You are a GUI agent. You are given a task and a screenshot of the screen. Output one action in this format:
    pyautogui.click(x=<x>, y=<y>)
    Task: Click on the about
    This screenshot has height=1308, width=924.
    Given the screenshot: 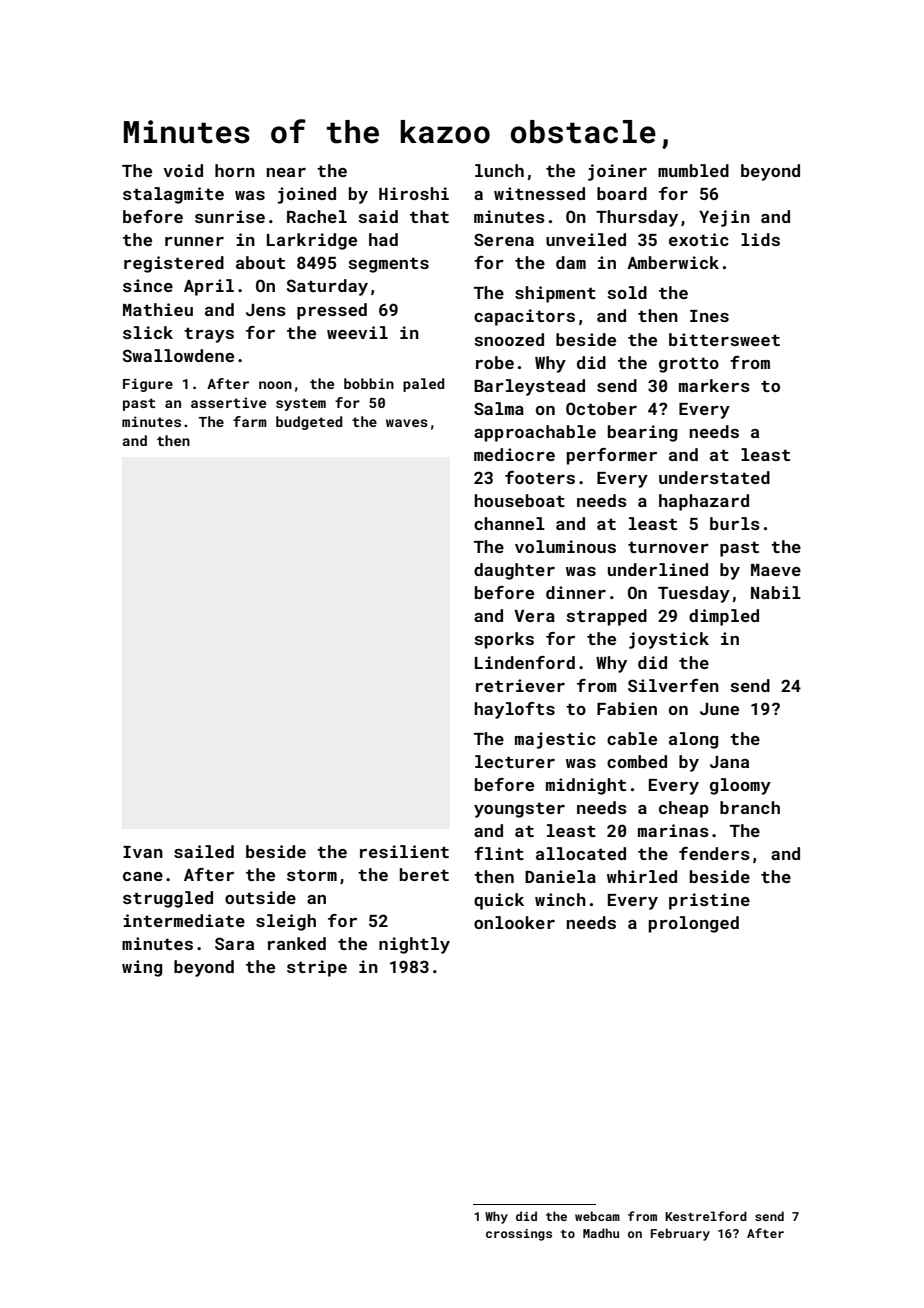 What is the action you would take?
    pyautogui.click(x=260, y=262)
